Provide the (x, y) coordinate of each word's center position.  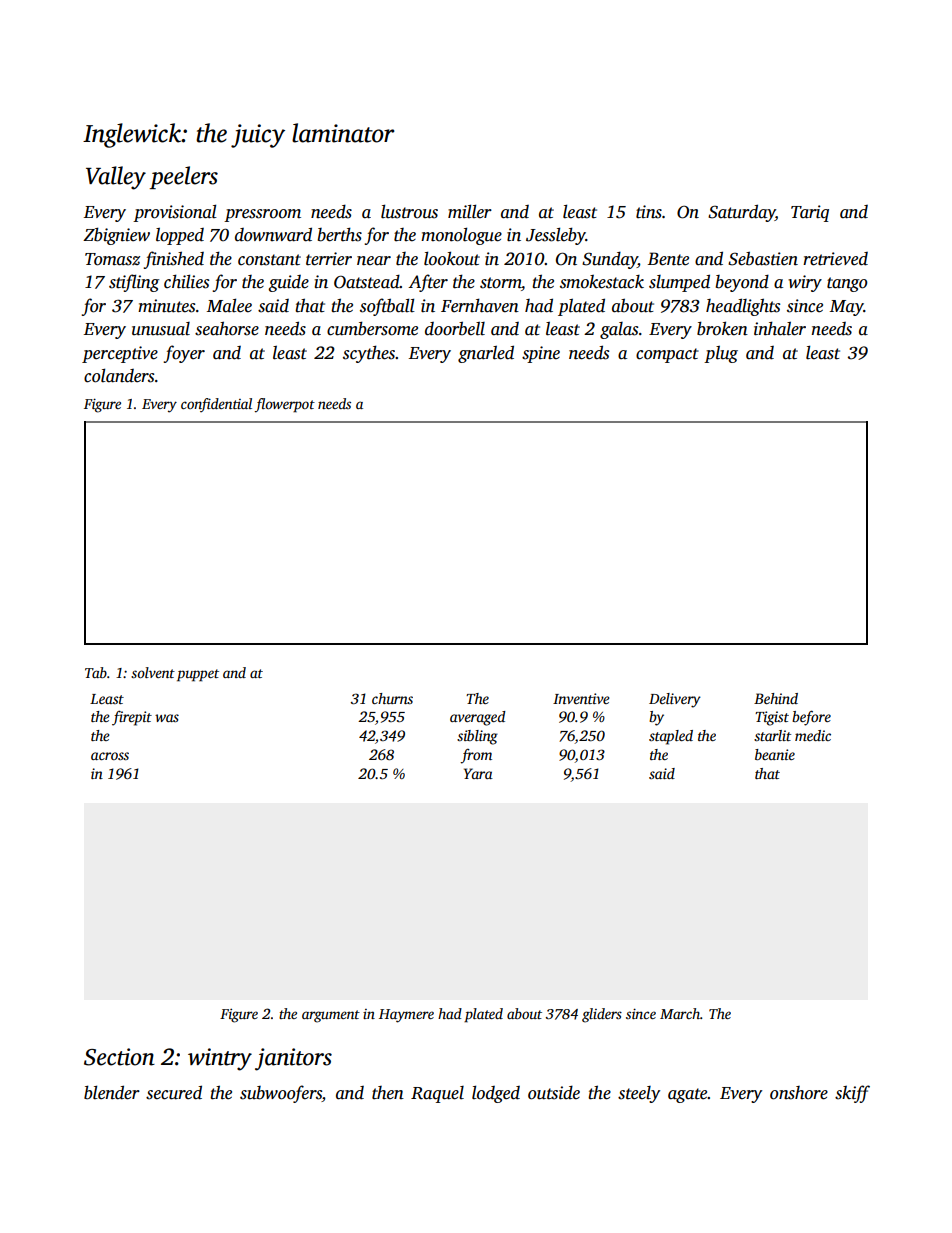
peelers (184, 177)
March (680, 1013)
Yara (478, 773)
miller (470, 211)
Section (119, 1057)
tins (649, 212)
